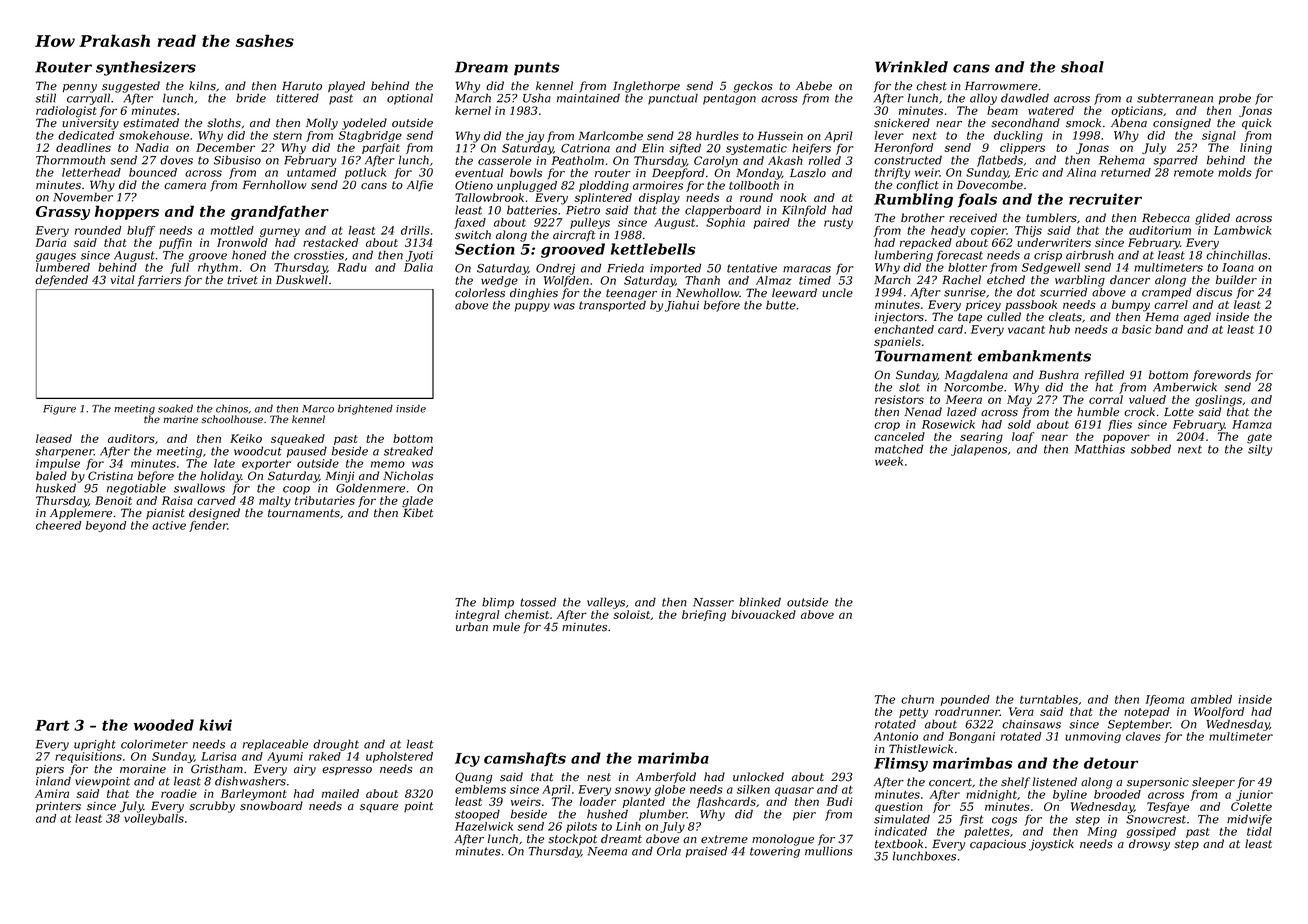  I want to click on Hazelwick, so click(484, 826).
